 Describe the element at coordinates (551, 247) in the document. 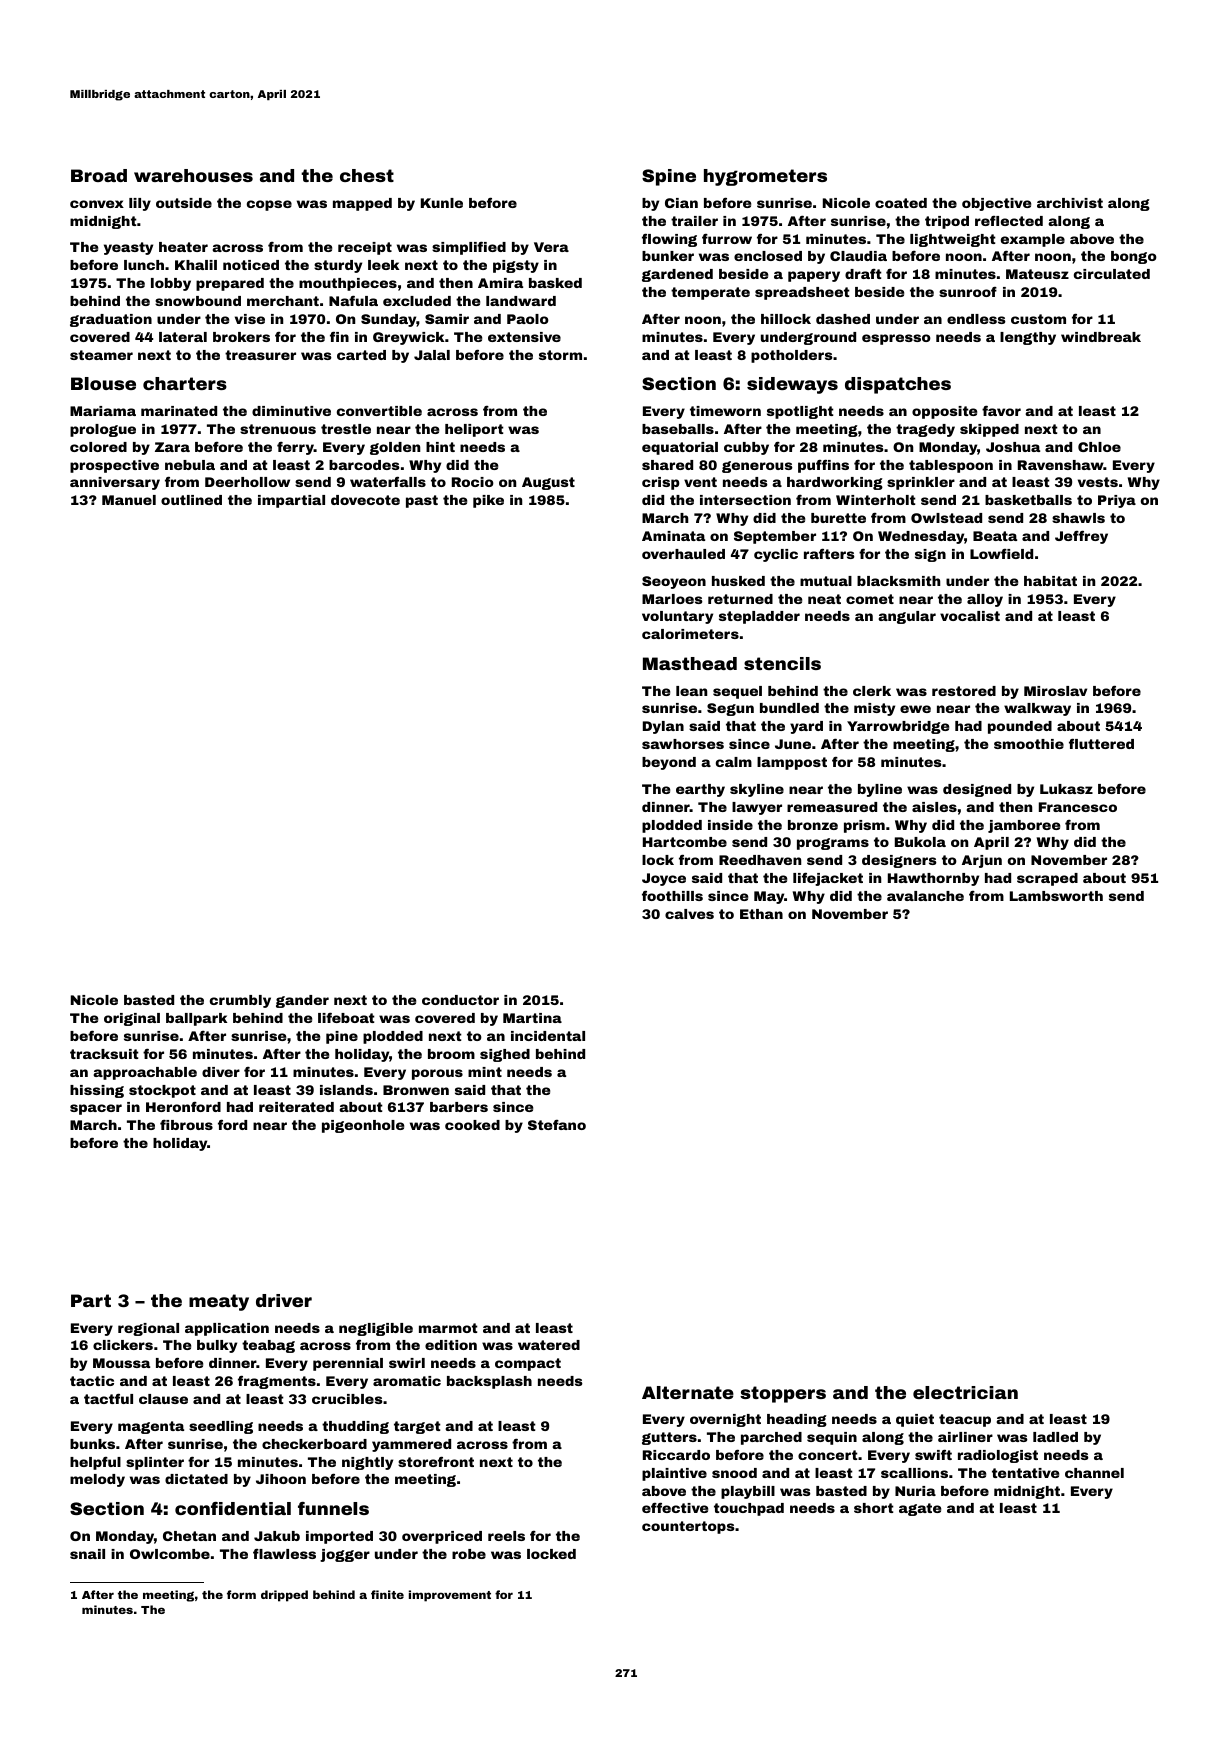

I see `Vera` at that location.
